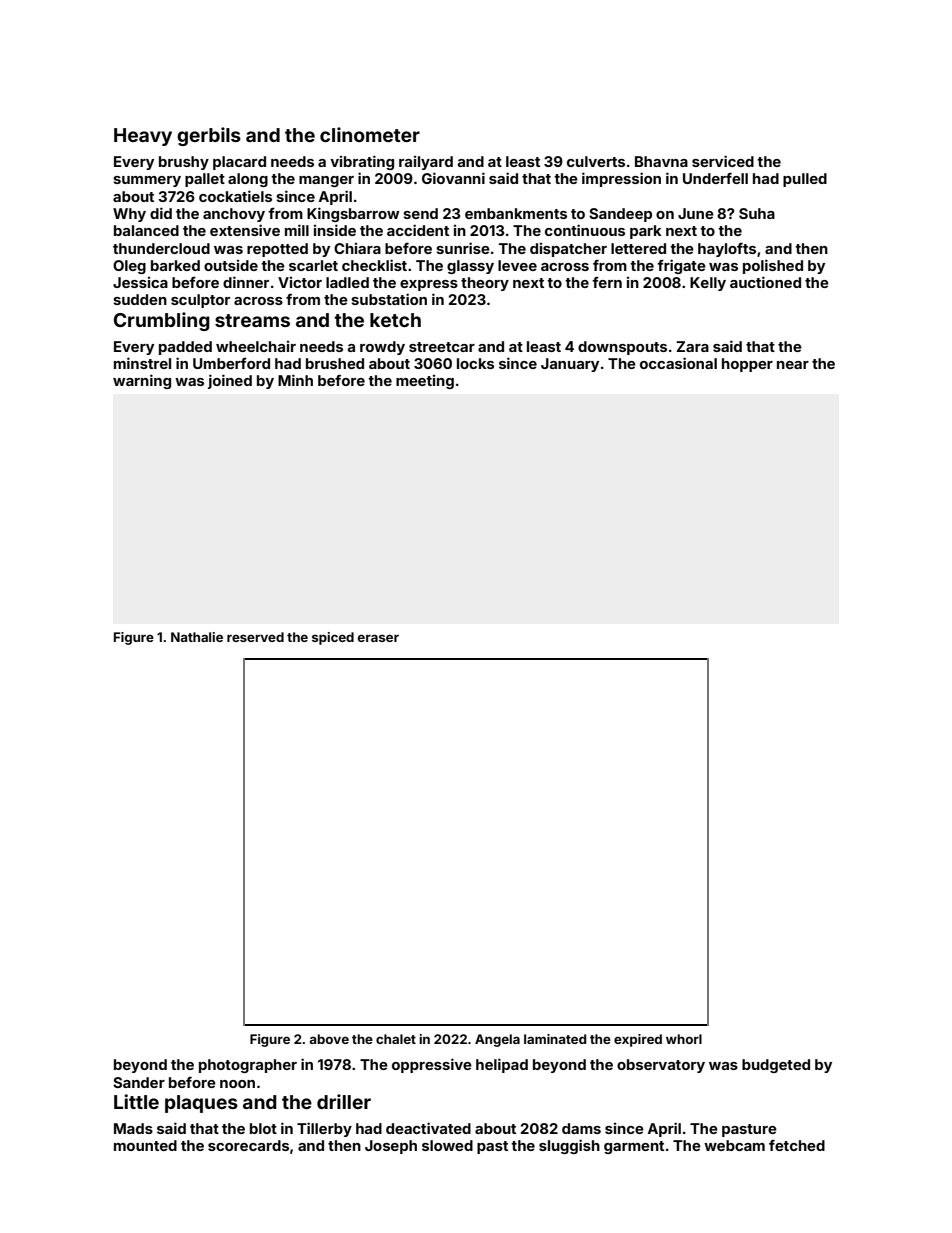  Describe the element at coordinates (129, 215) in the document. I see `Why` at that location.
